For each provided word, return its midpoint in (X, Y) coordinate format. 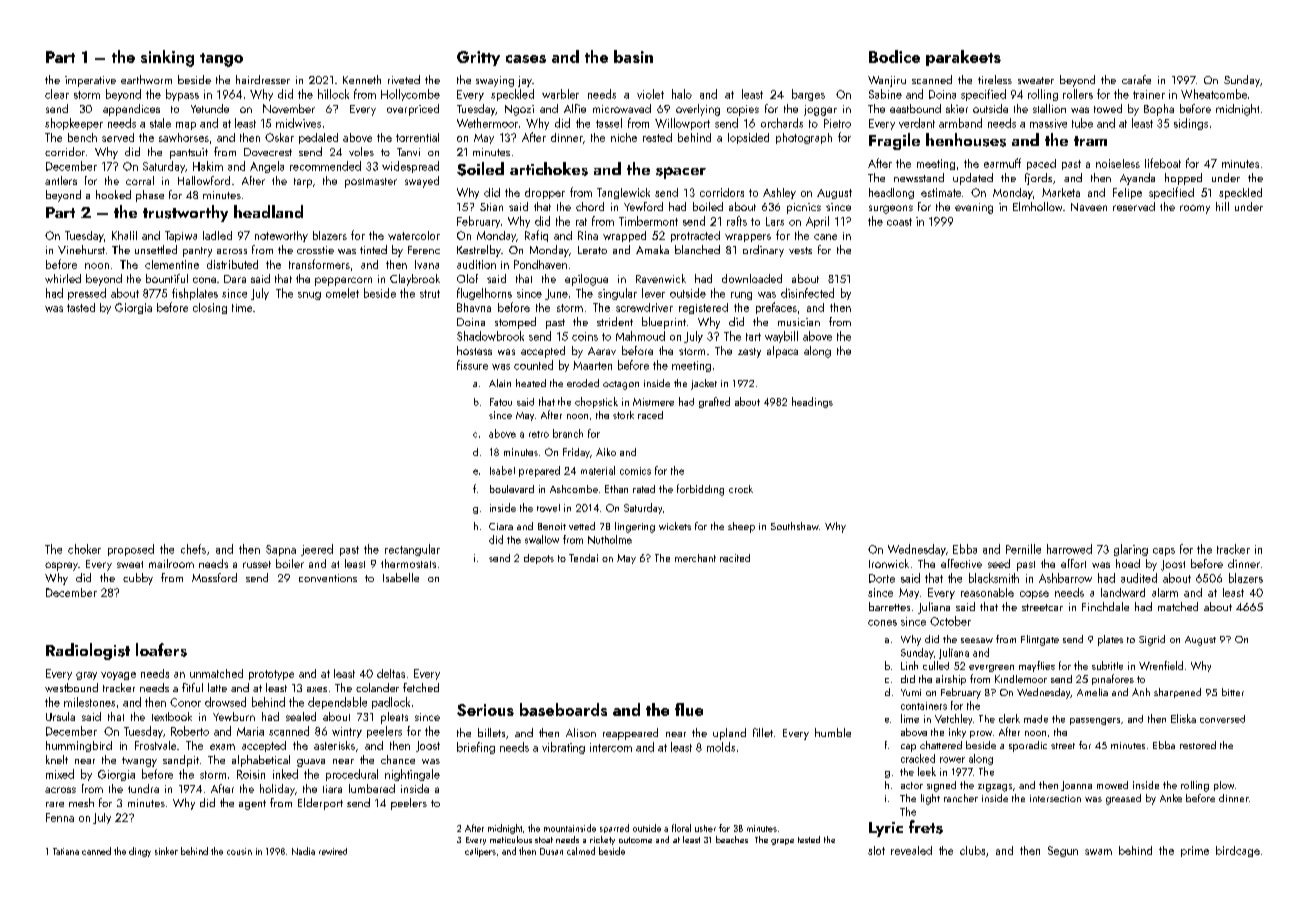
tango (221, 60)
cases (526, 59)
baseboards (563, 709)
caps (1164, 552)
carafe (1136, 79)
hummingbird (79, 746)
